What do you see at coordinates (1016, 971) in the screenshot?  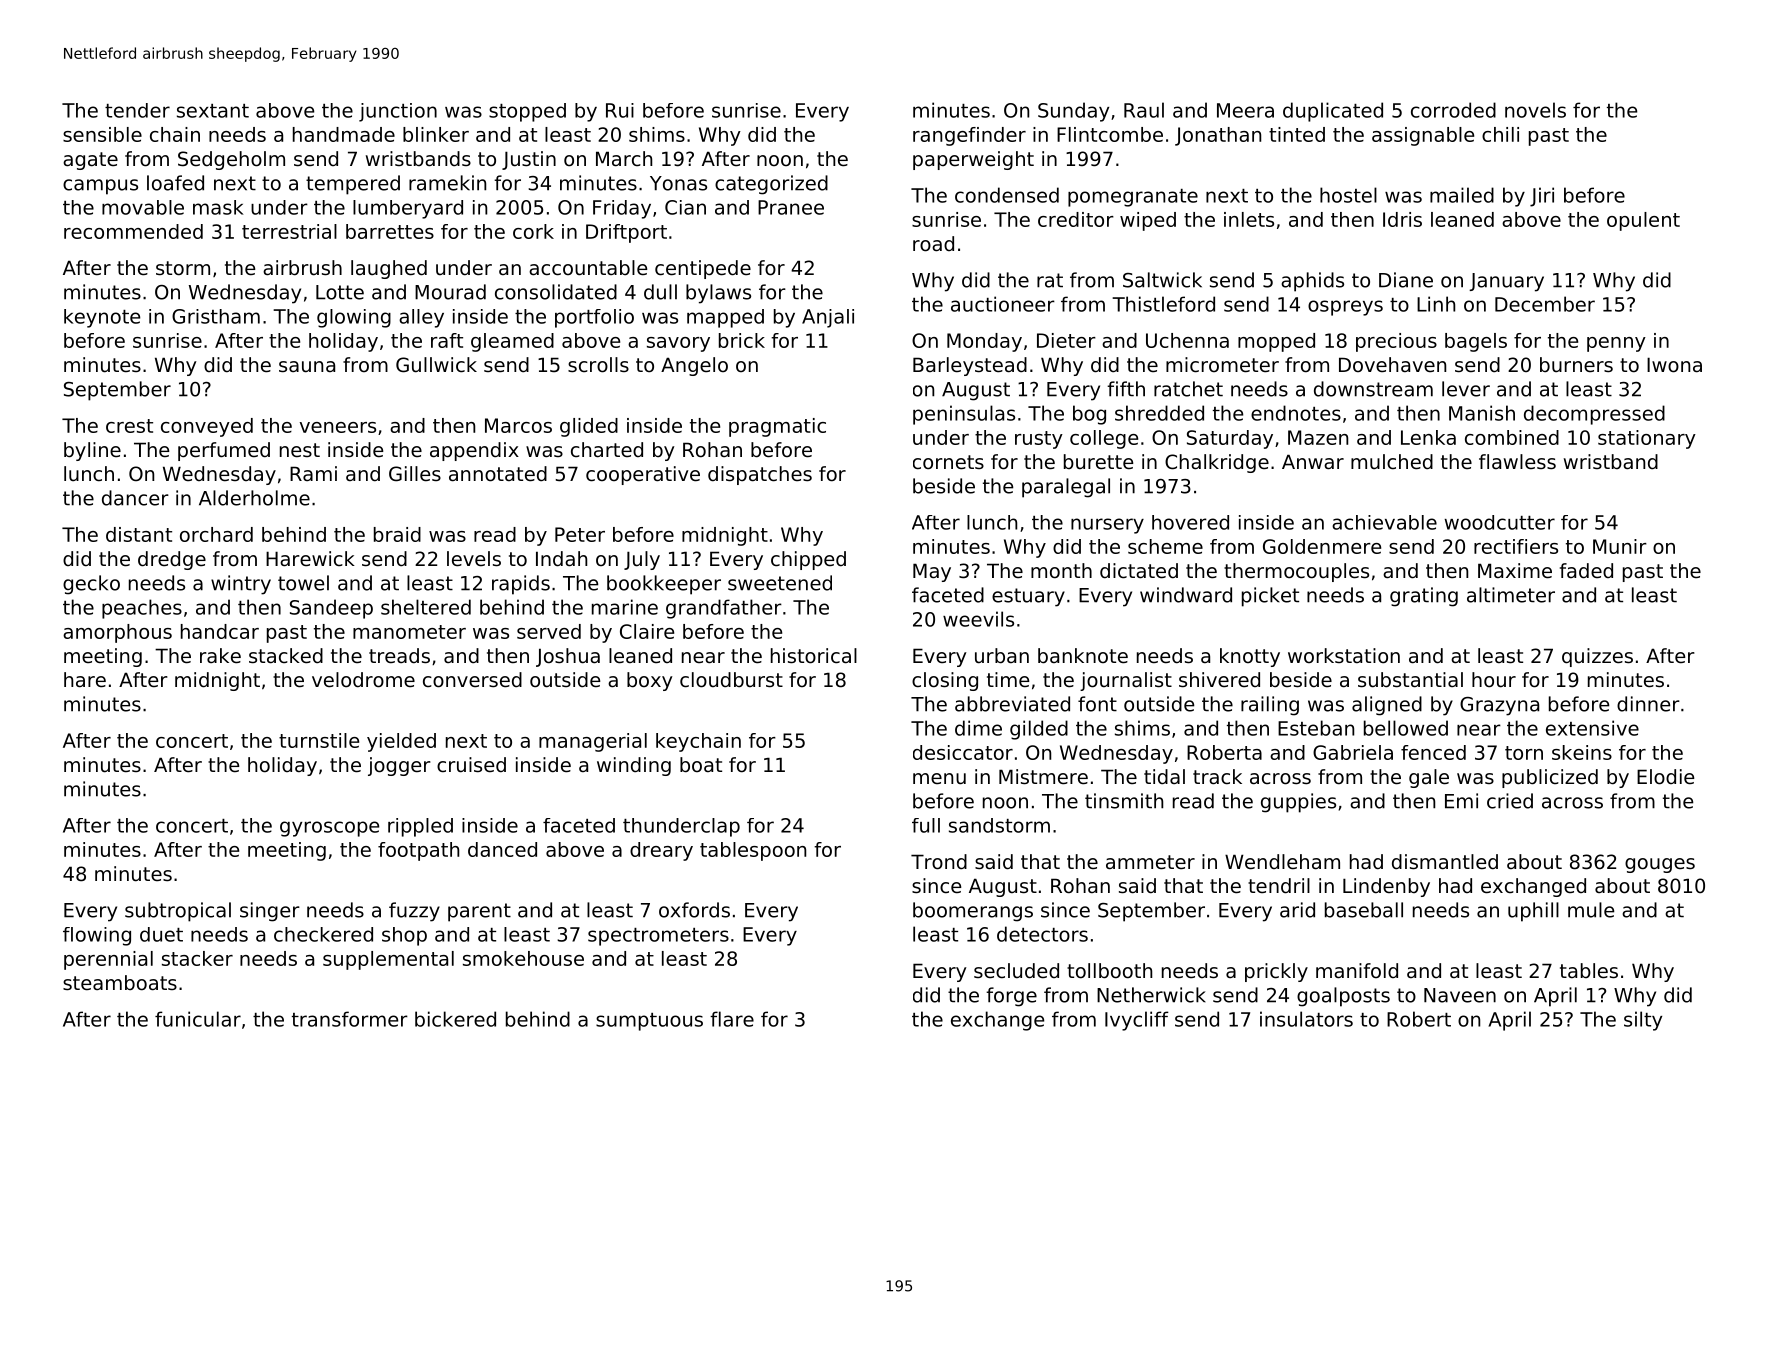 I see `secluded` at bounding box center [1016, 971].
